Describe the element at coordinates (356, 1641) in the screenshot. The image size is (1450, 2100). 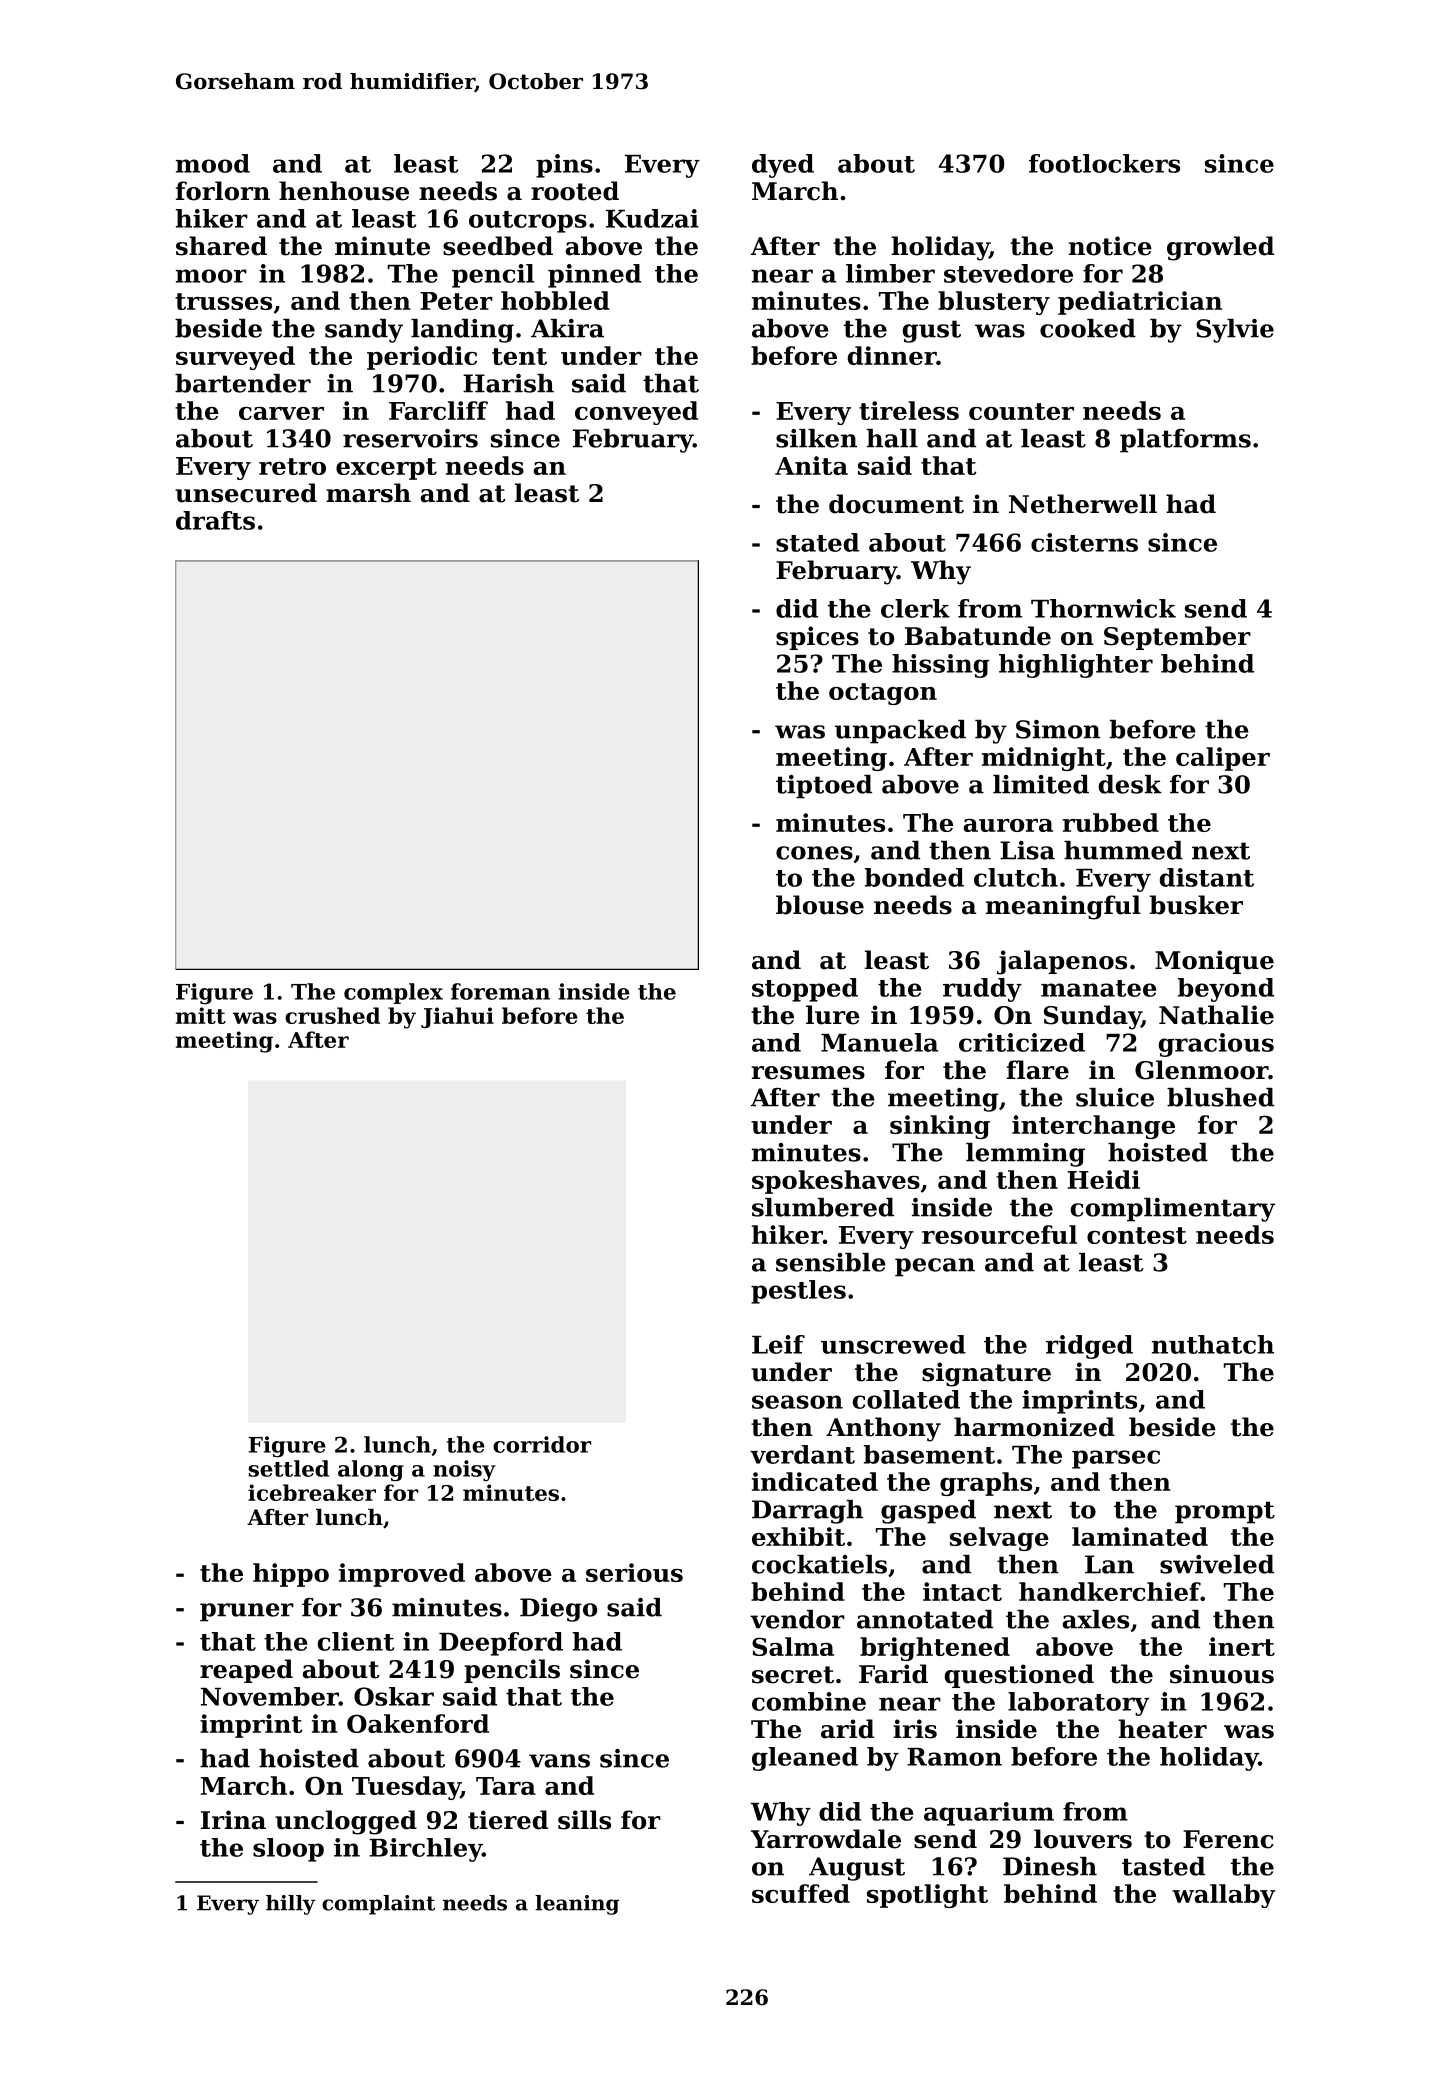
I see `client` at that location.
